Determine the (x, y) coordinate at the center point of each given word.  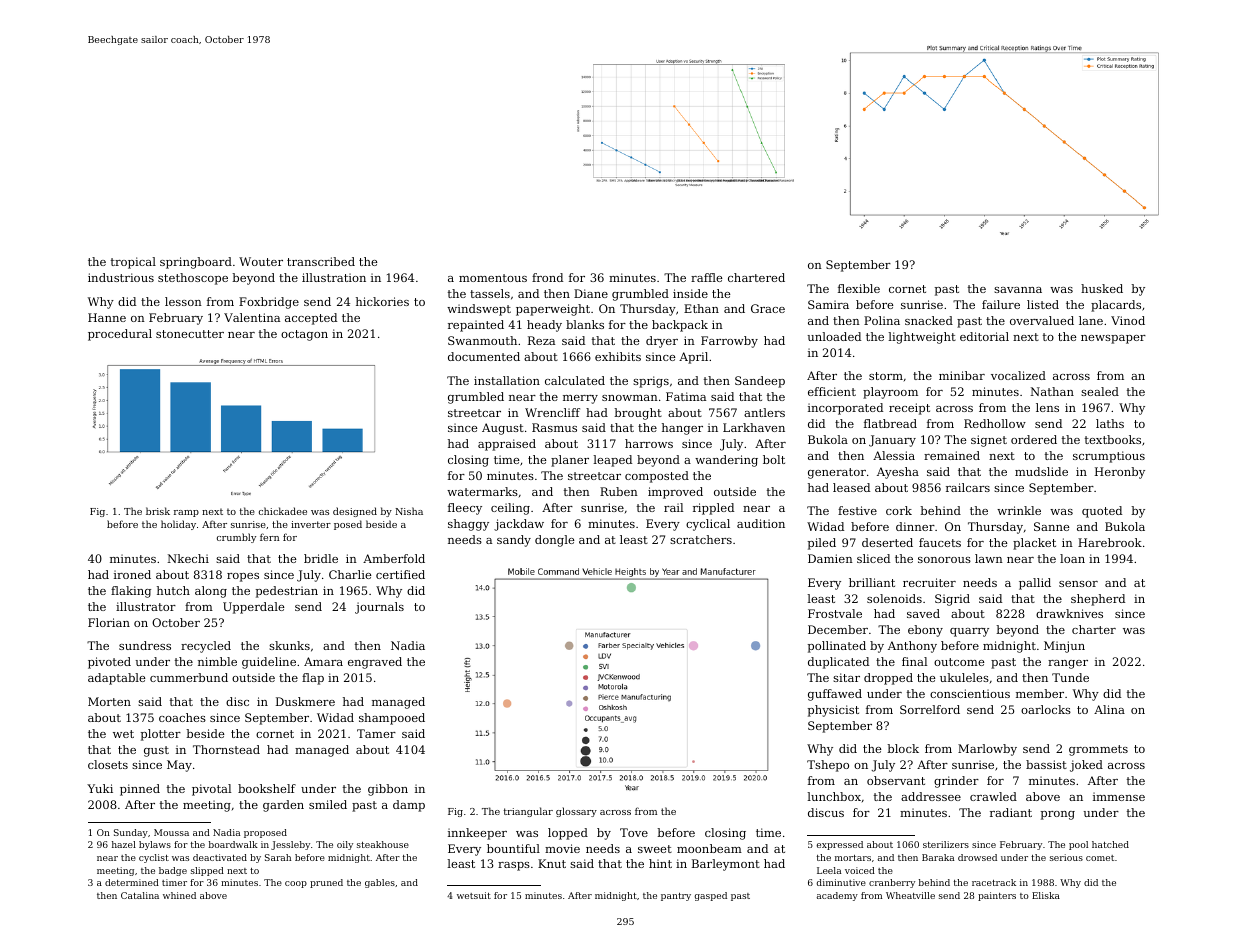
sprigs (651, 382)
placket (1034, 544)
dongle (554, 541)
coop (296, 884)
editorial (984, 336)
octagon (304, 335)
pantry (676, 897)
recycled (206, 647)
